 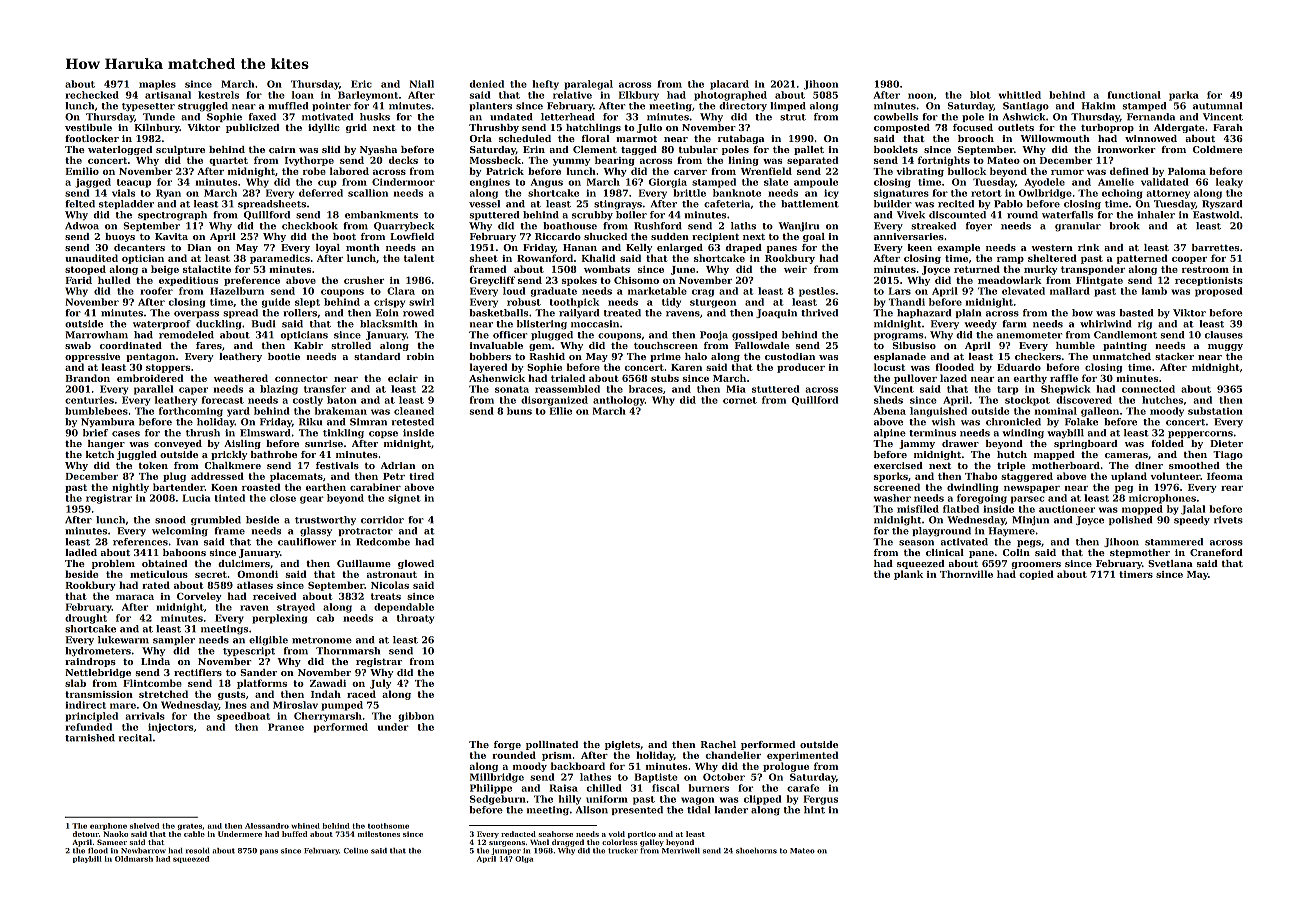 I want to click on shoehorns, so click(x=756, y=851).
